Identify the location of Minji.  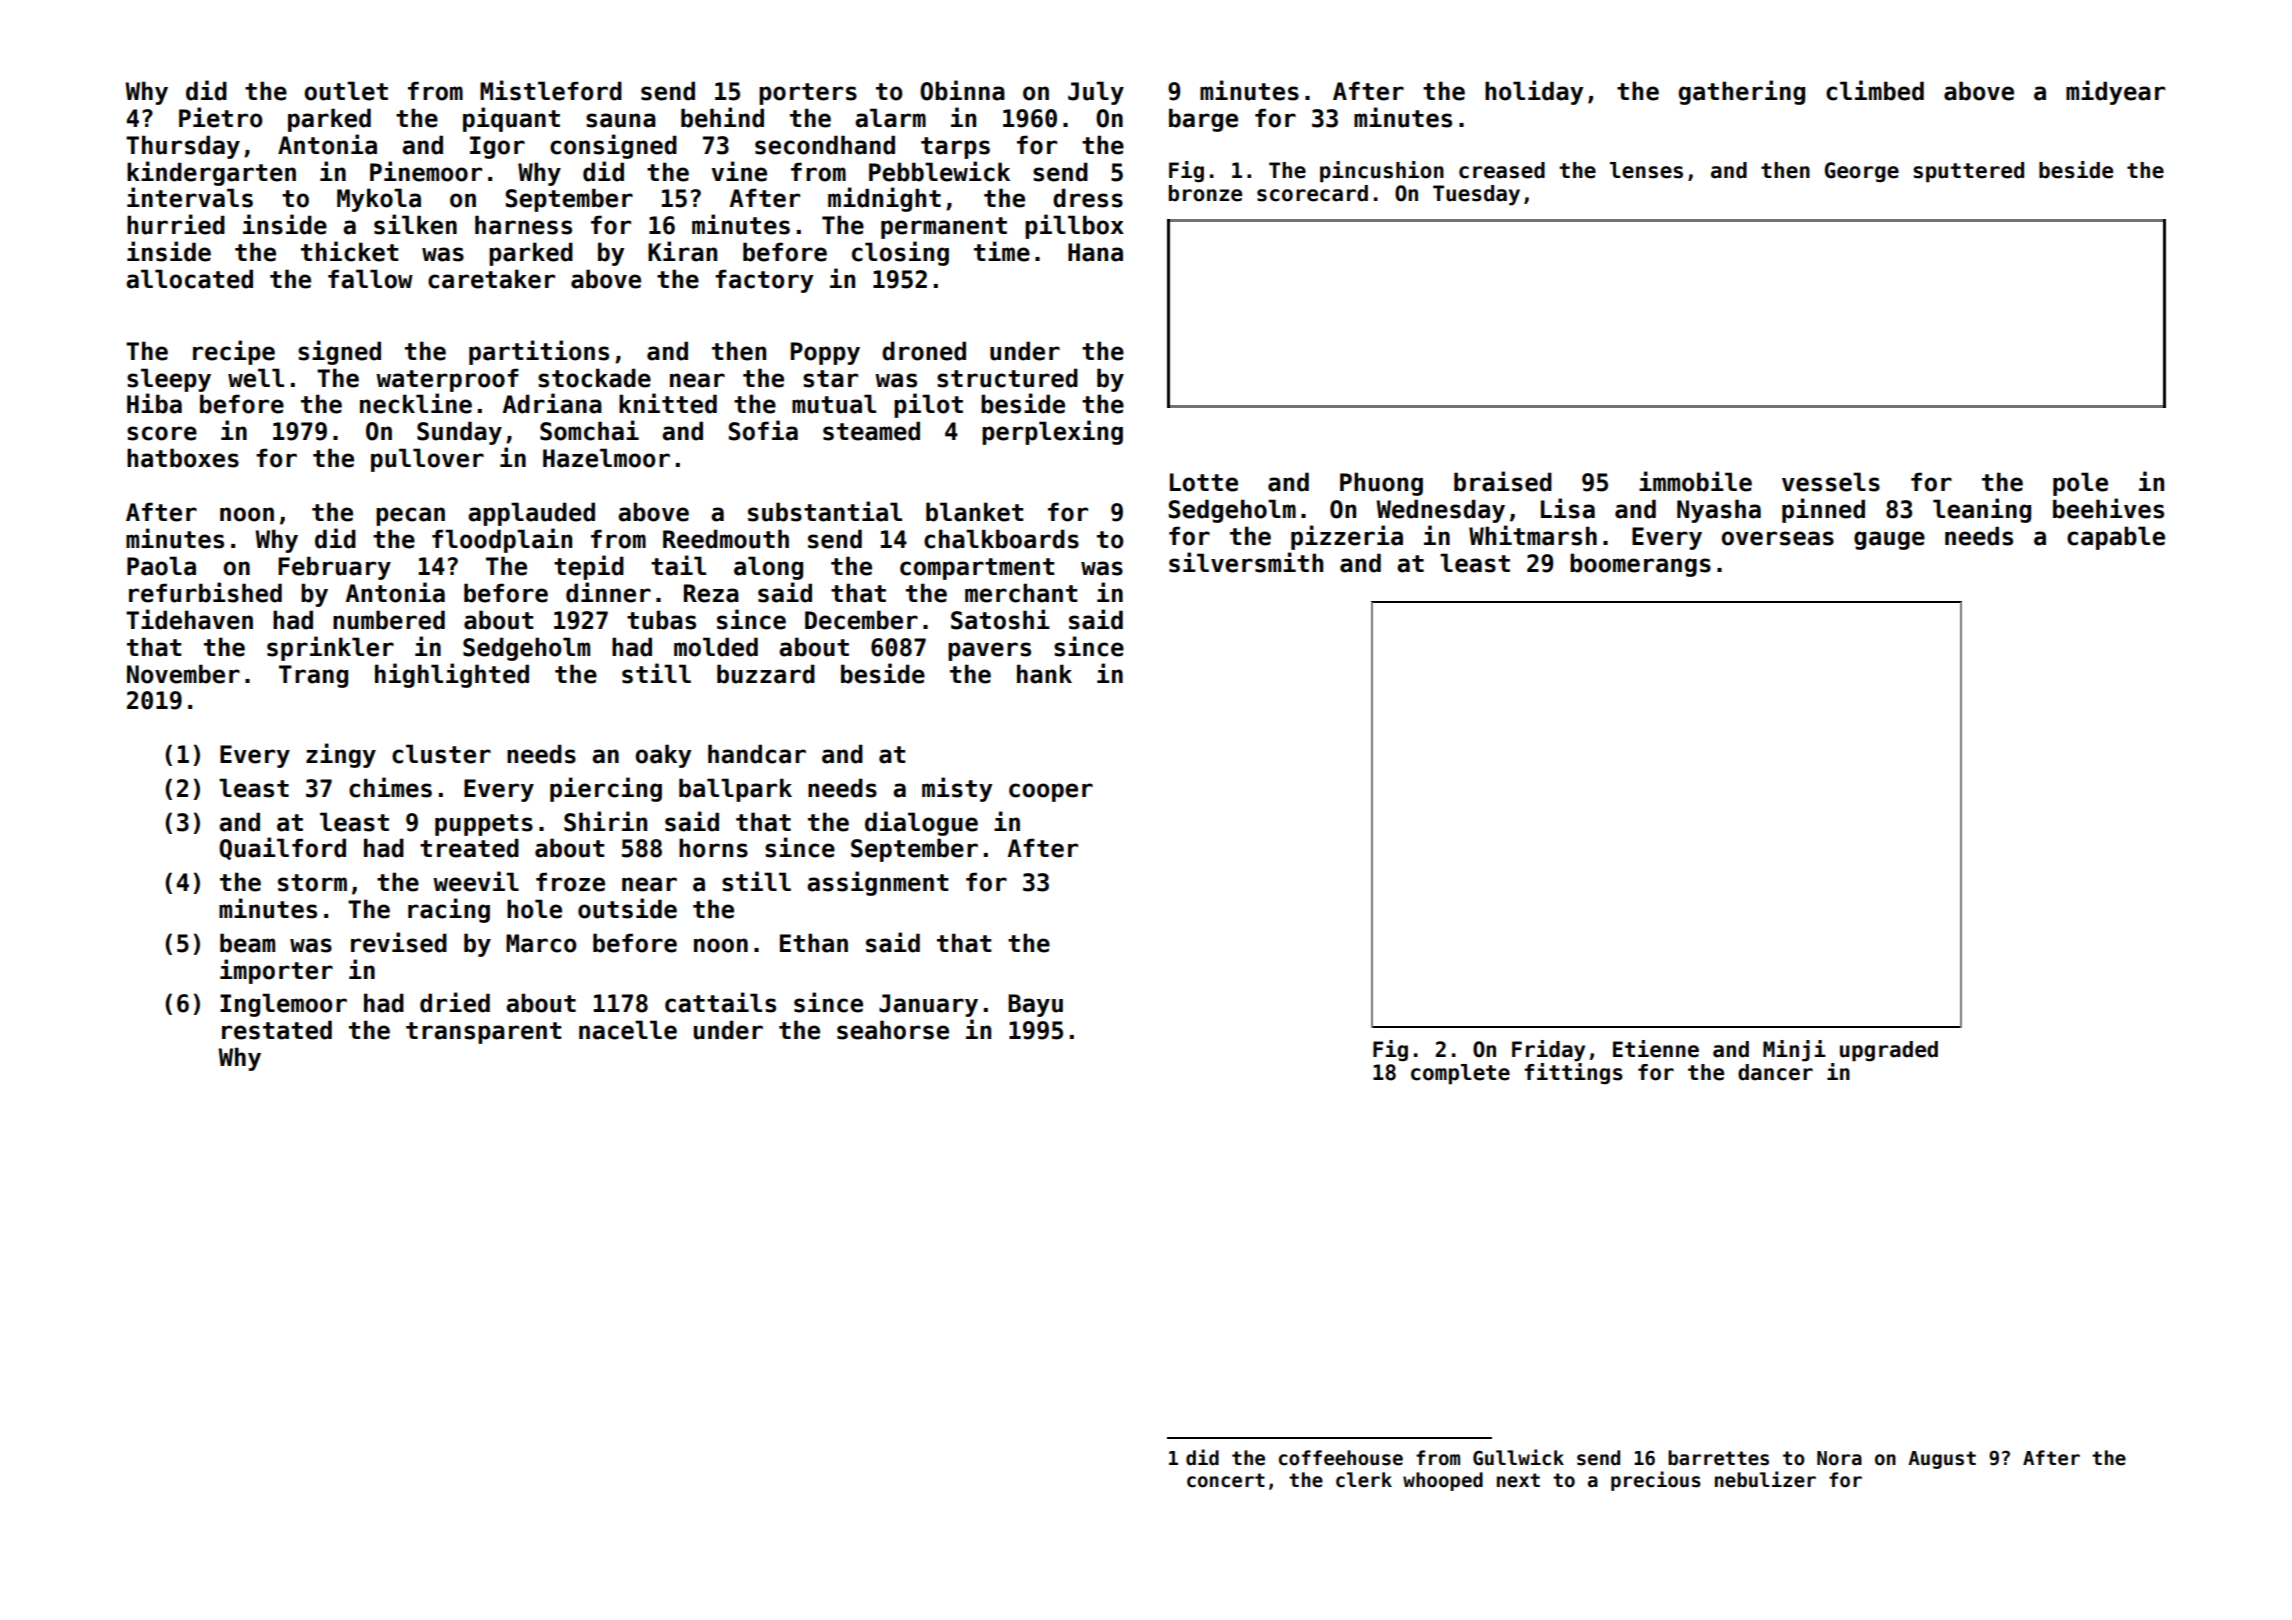
(1794, 1051).
